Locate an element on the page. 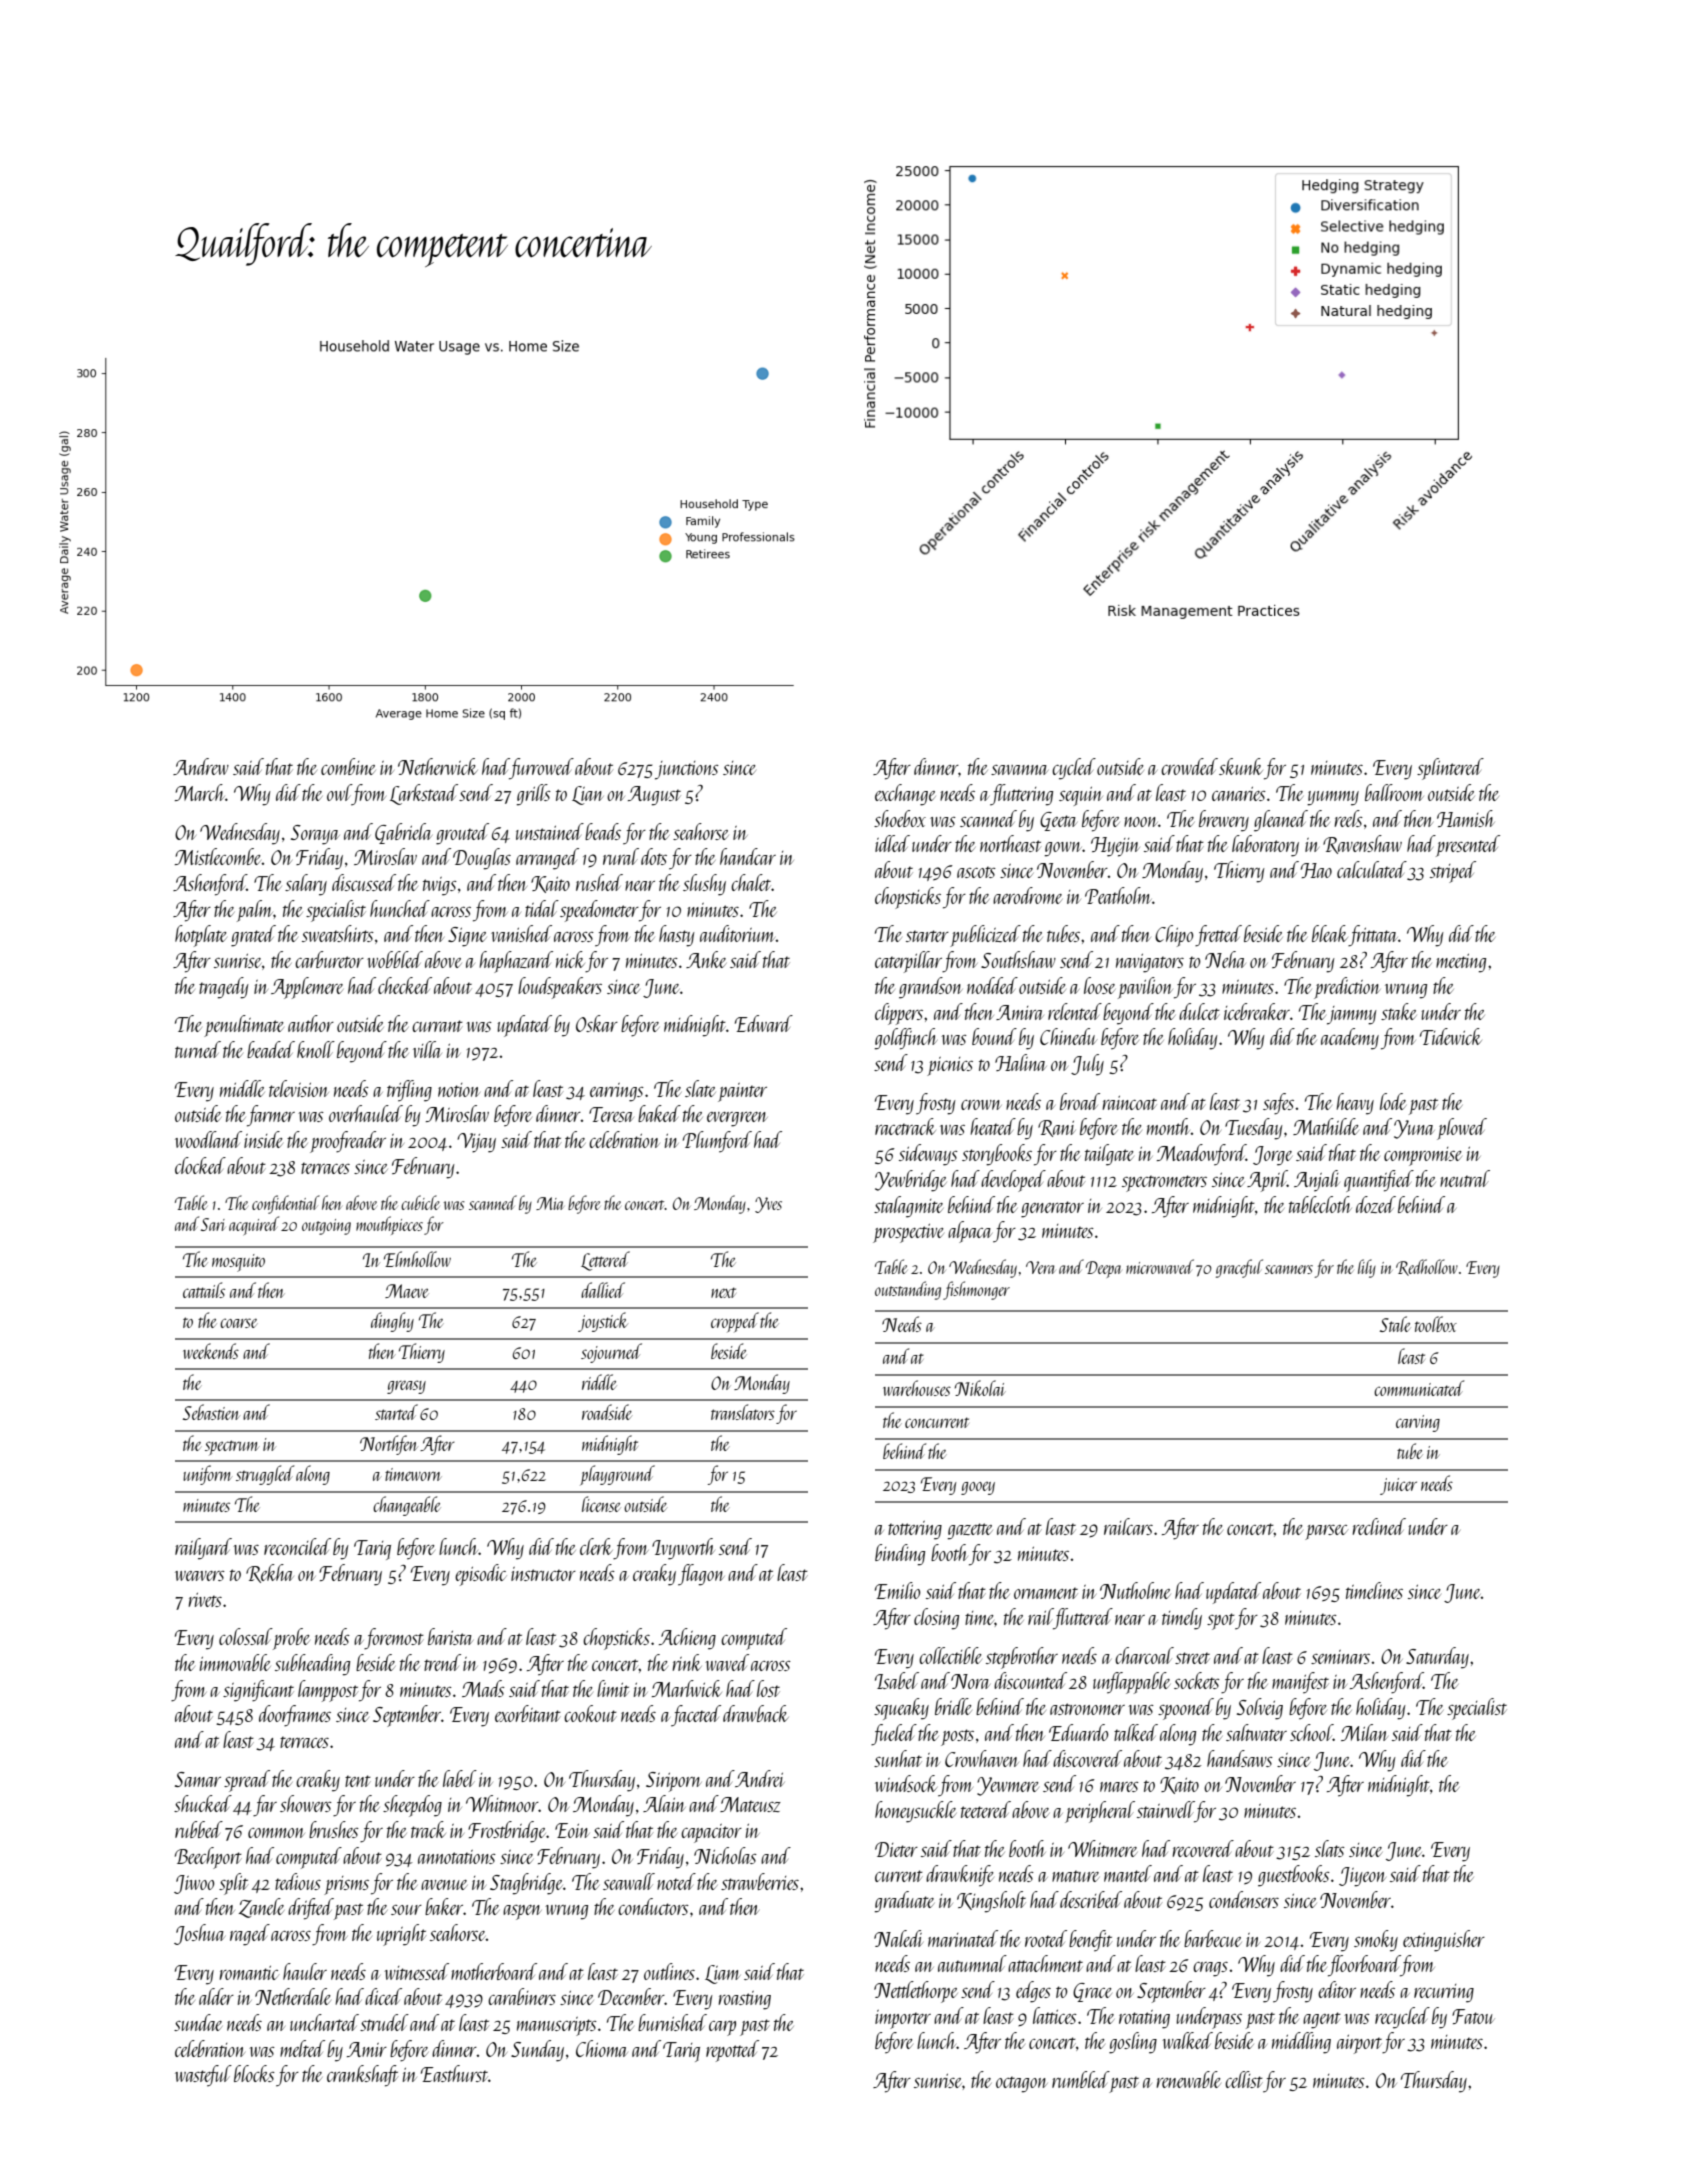 This document has width=1683, height=2178. skunk is located at coordinates (1241, 766).
